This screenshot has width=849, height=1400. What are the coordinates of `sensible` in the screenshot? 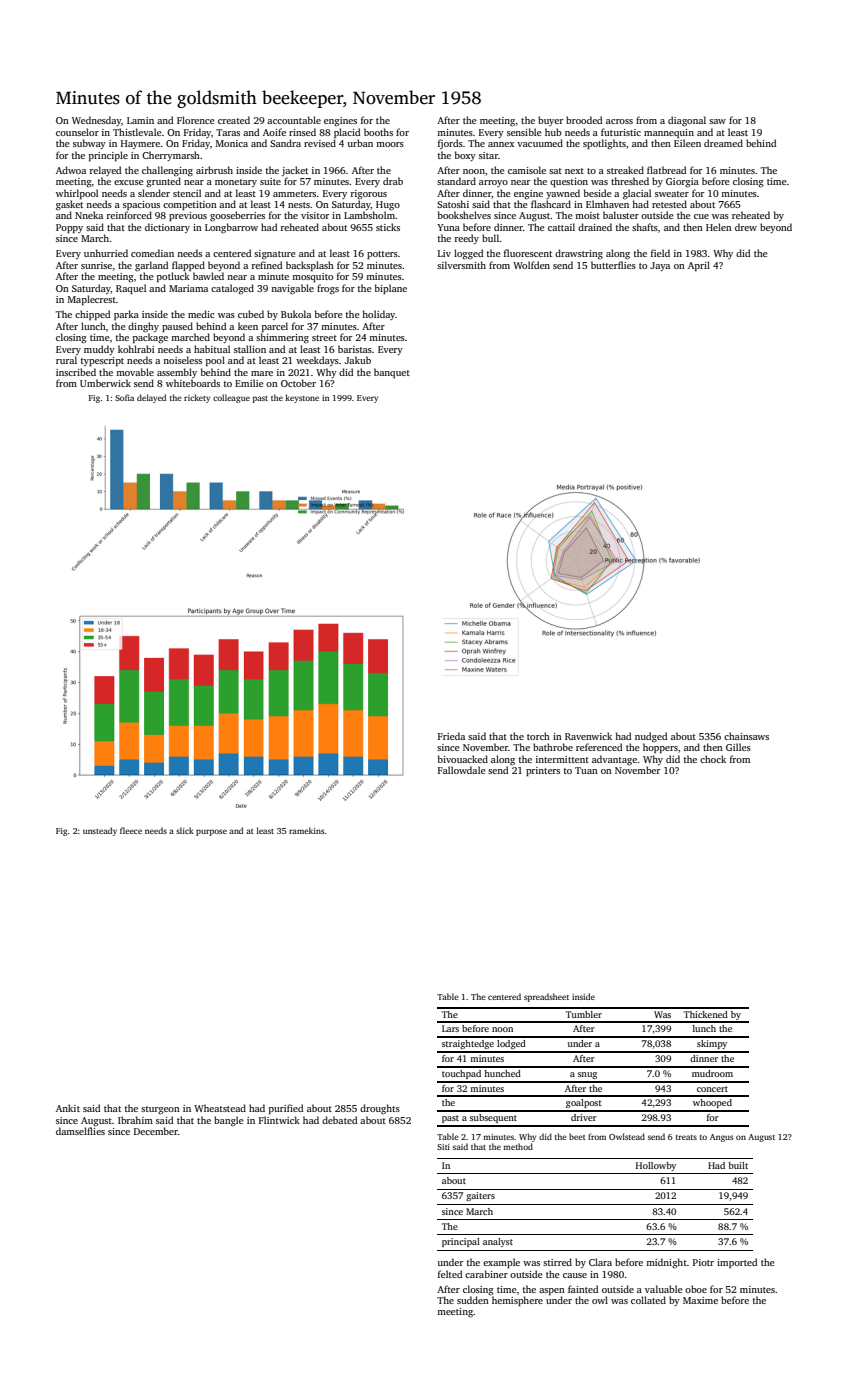 It's located at (524, 132).
